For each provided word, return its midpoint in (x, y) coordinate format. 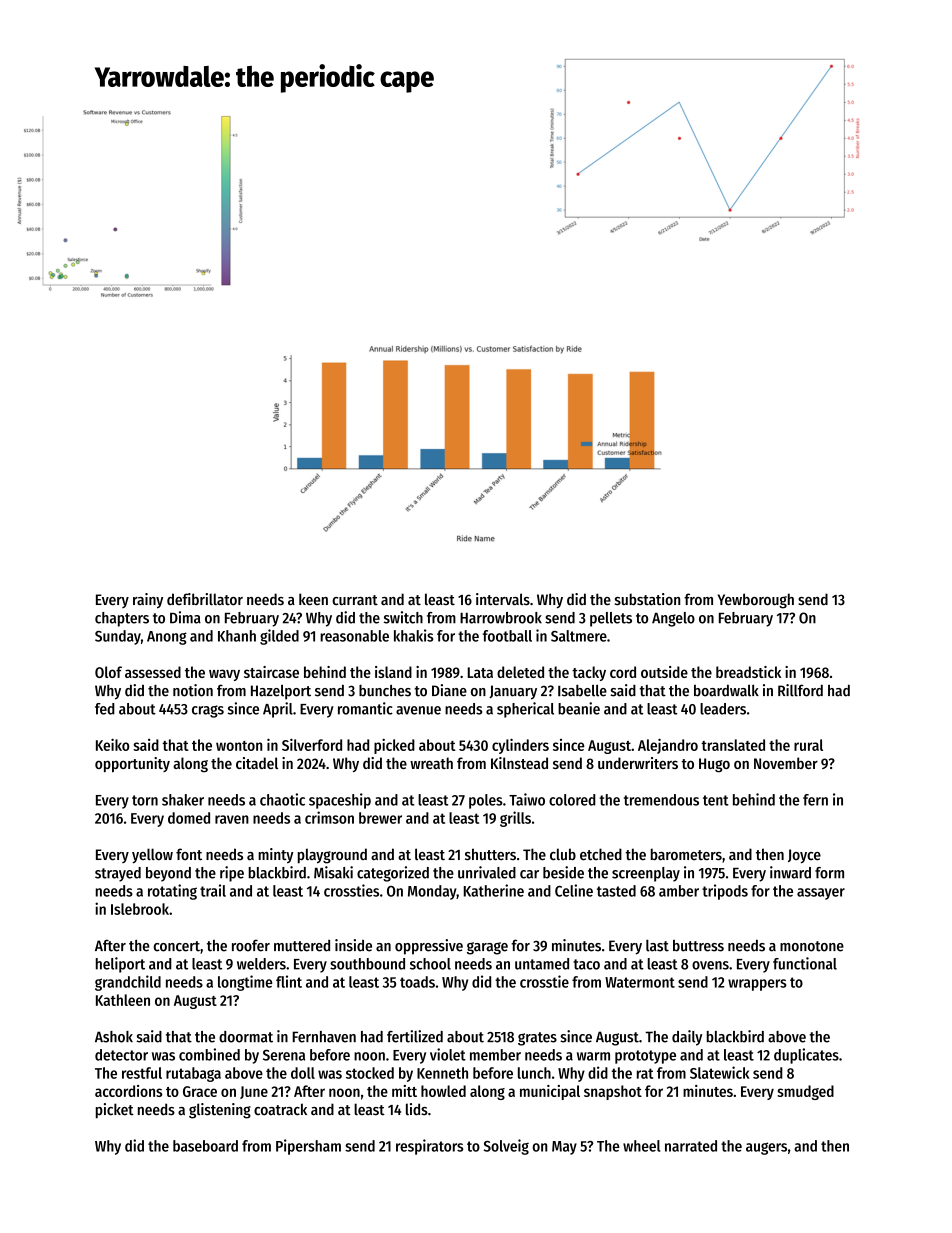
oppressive (429, 947)
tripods (725, 892)
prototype (645, 1057)
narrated (691, 1146)
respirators (429, 1147)
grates (537, 1039)
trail (213, 890)
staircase (271, 672)
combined (209, 1054)
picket (115, 1111)
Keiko (113, 744)
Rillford (800, 690)
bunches (385, 690)
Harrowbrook (501, 618)
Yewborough (756, 601)
